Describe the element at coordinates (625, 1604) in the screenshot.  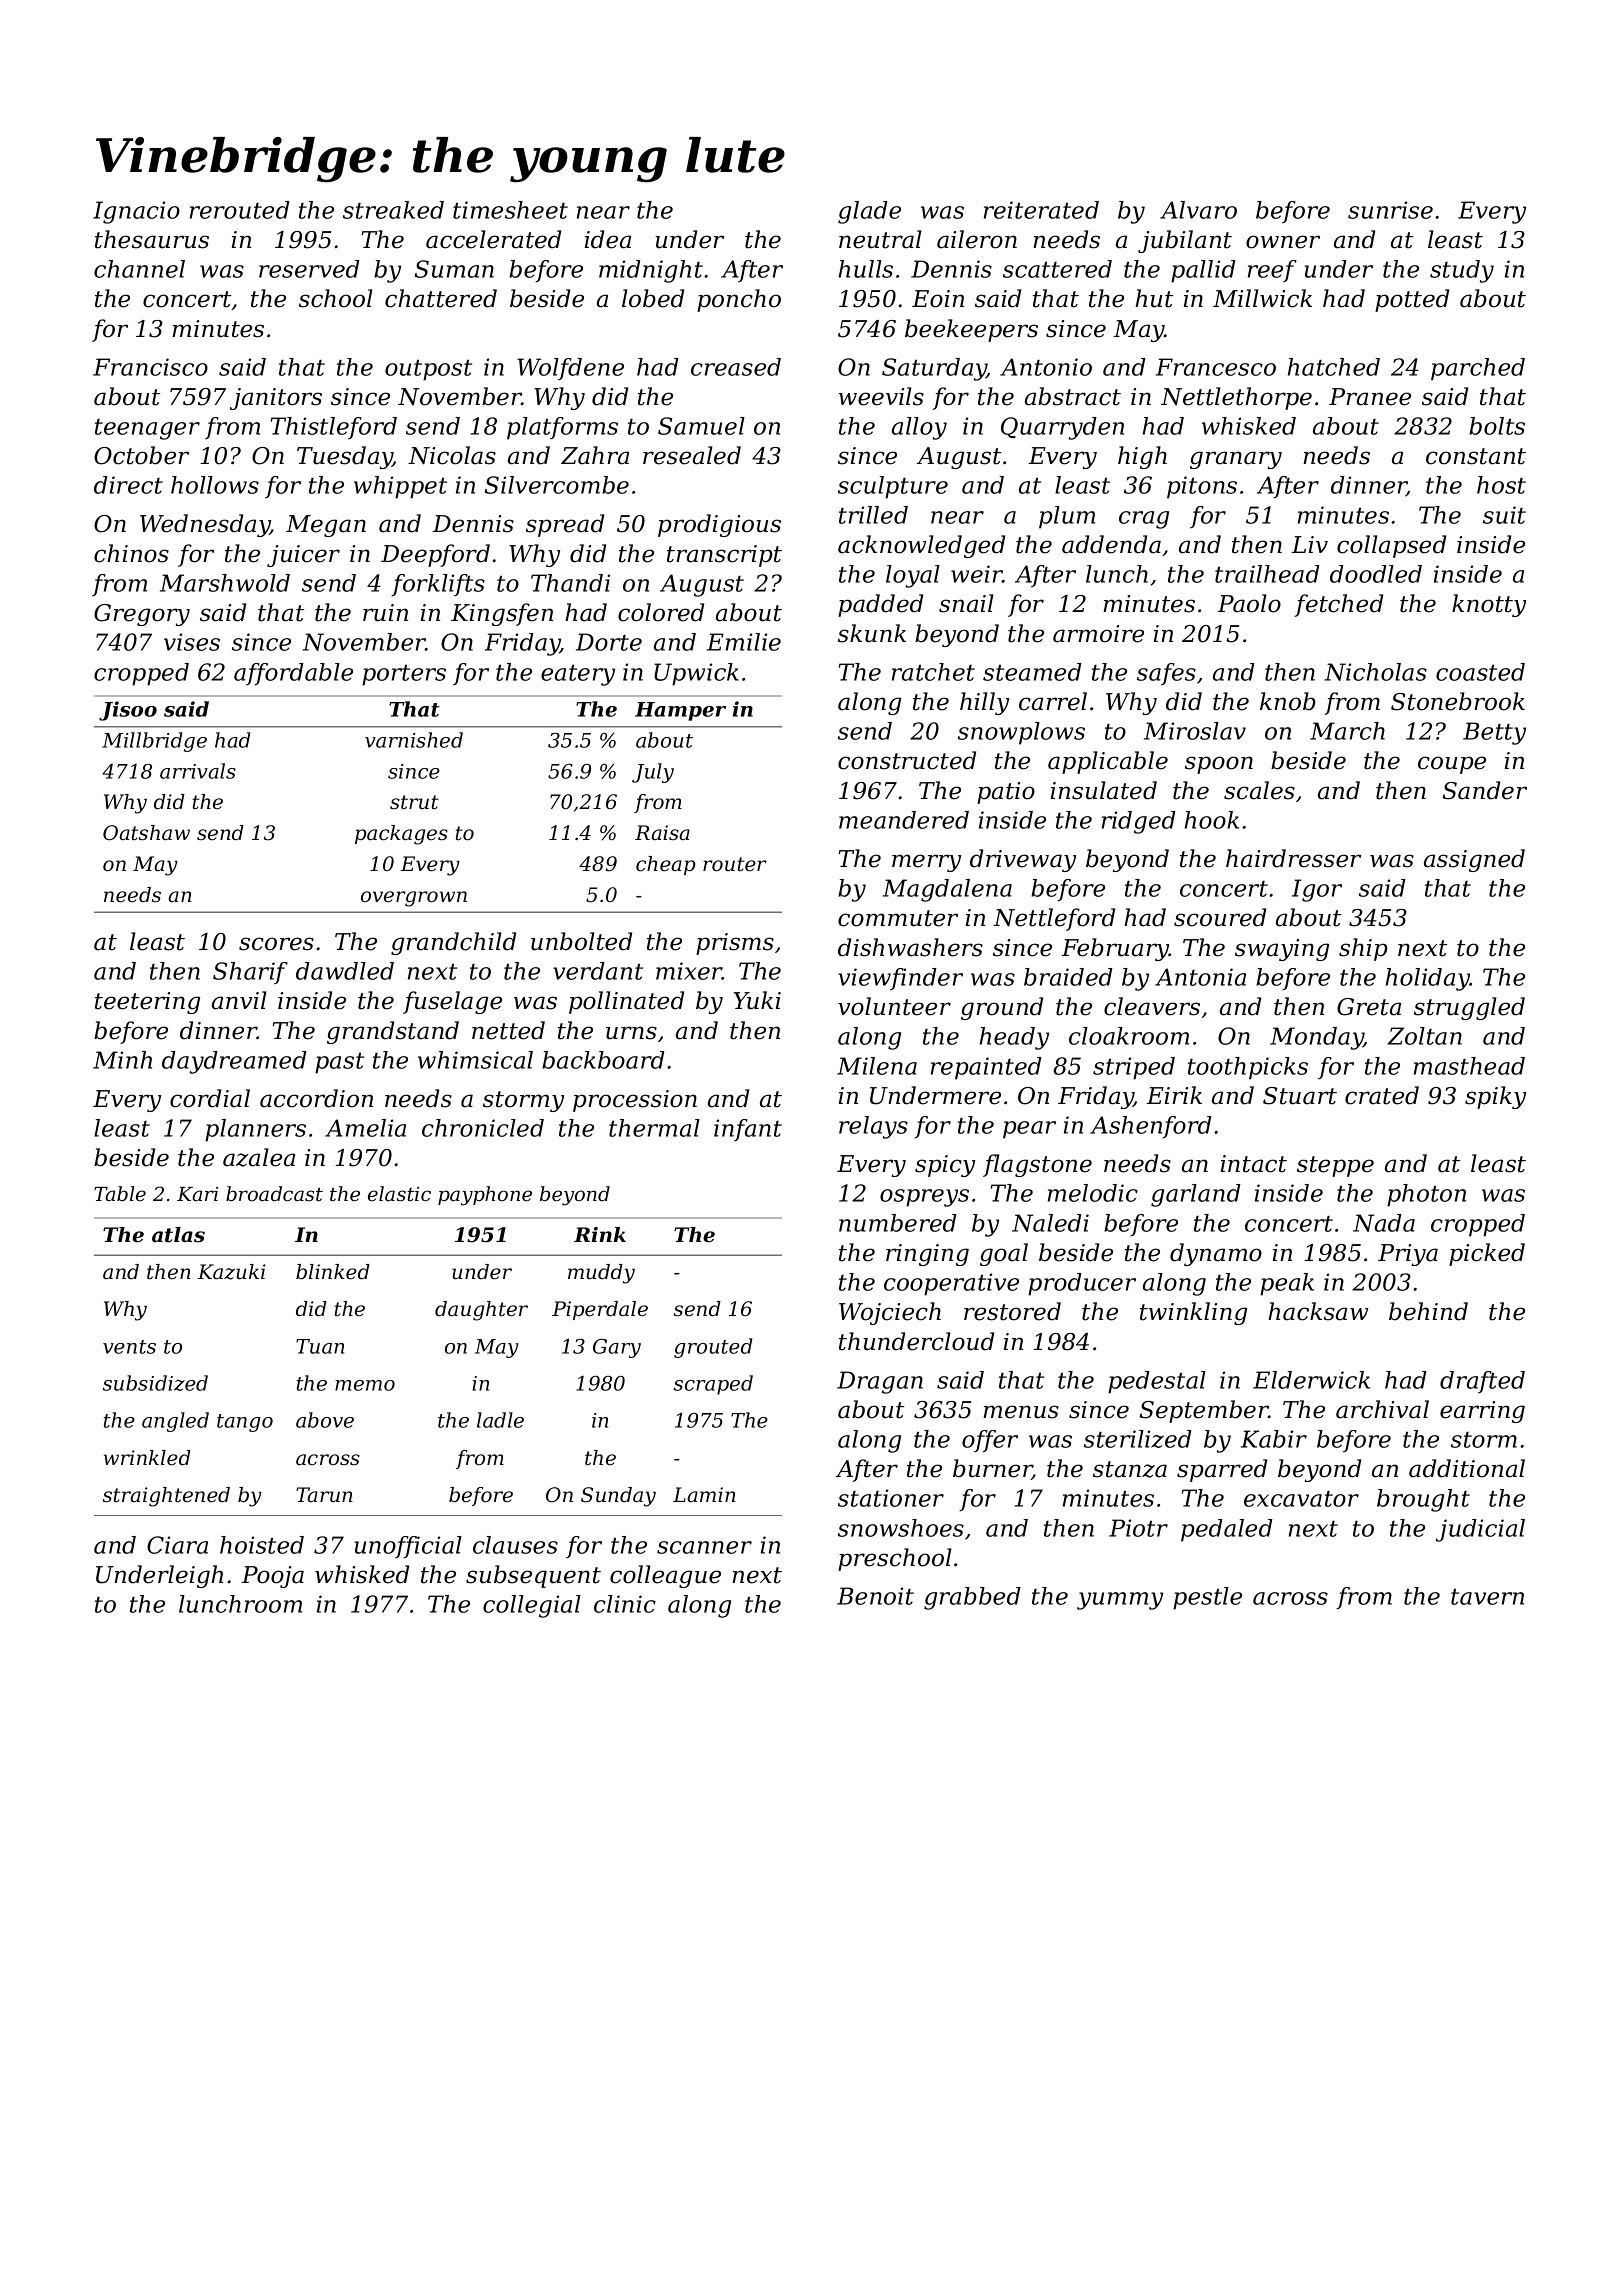
I see `clinic` at that location.
